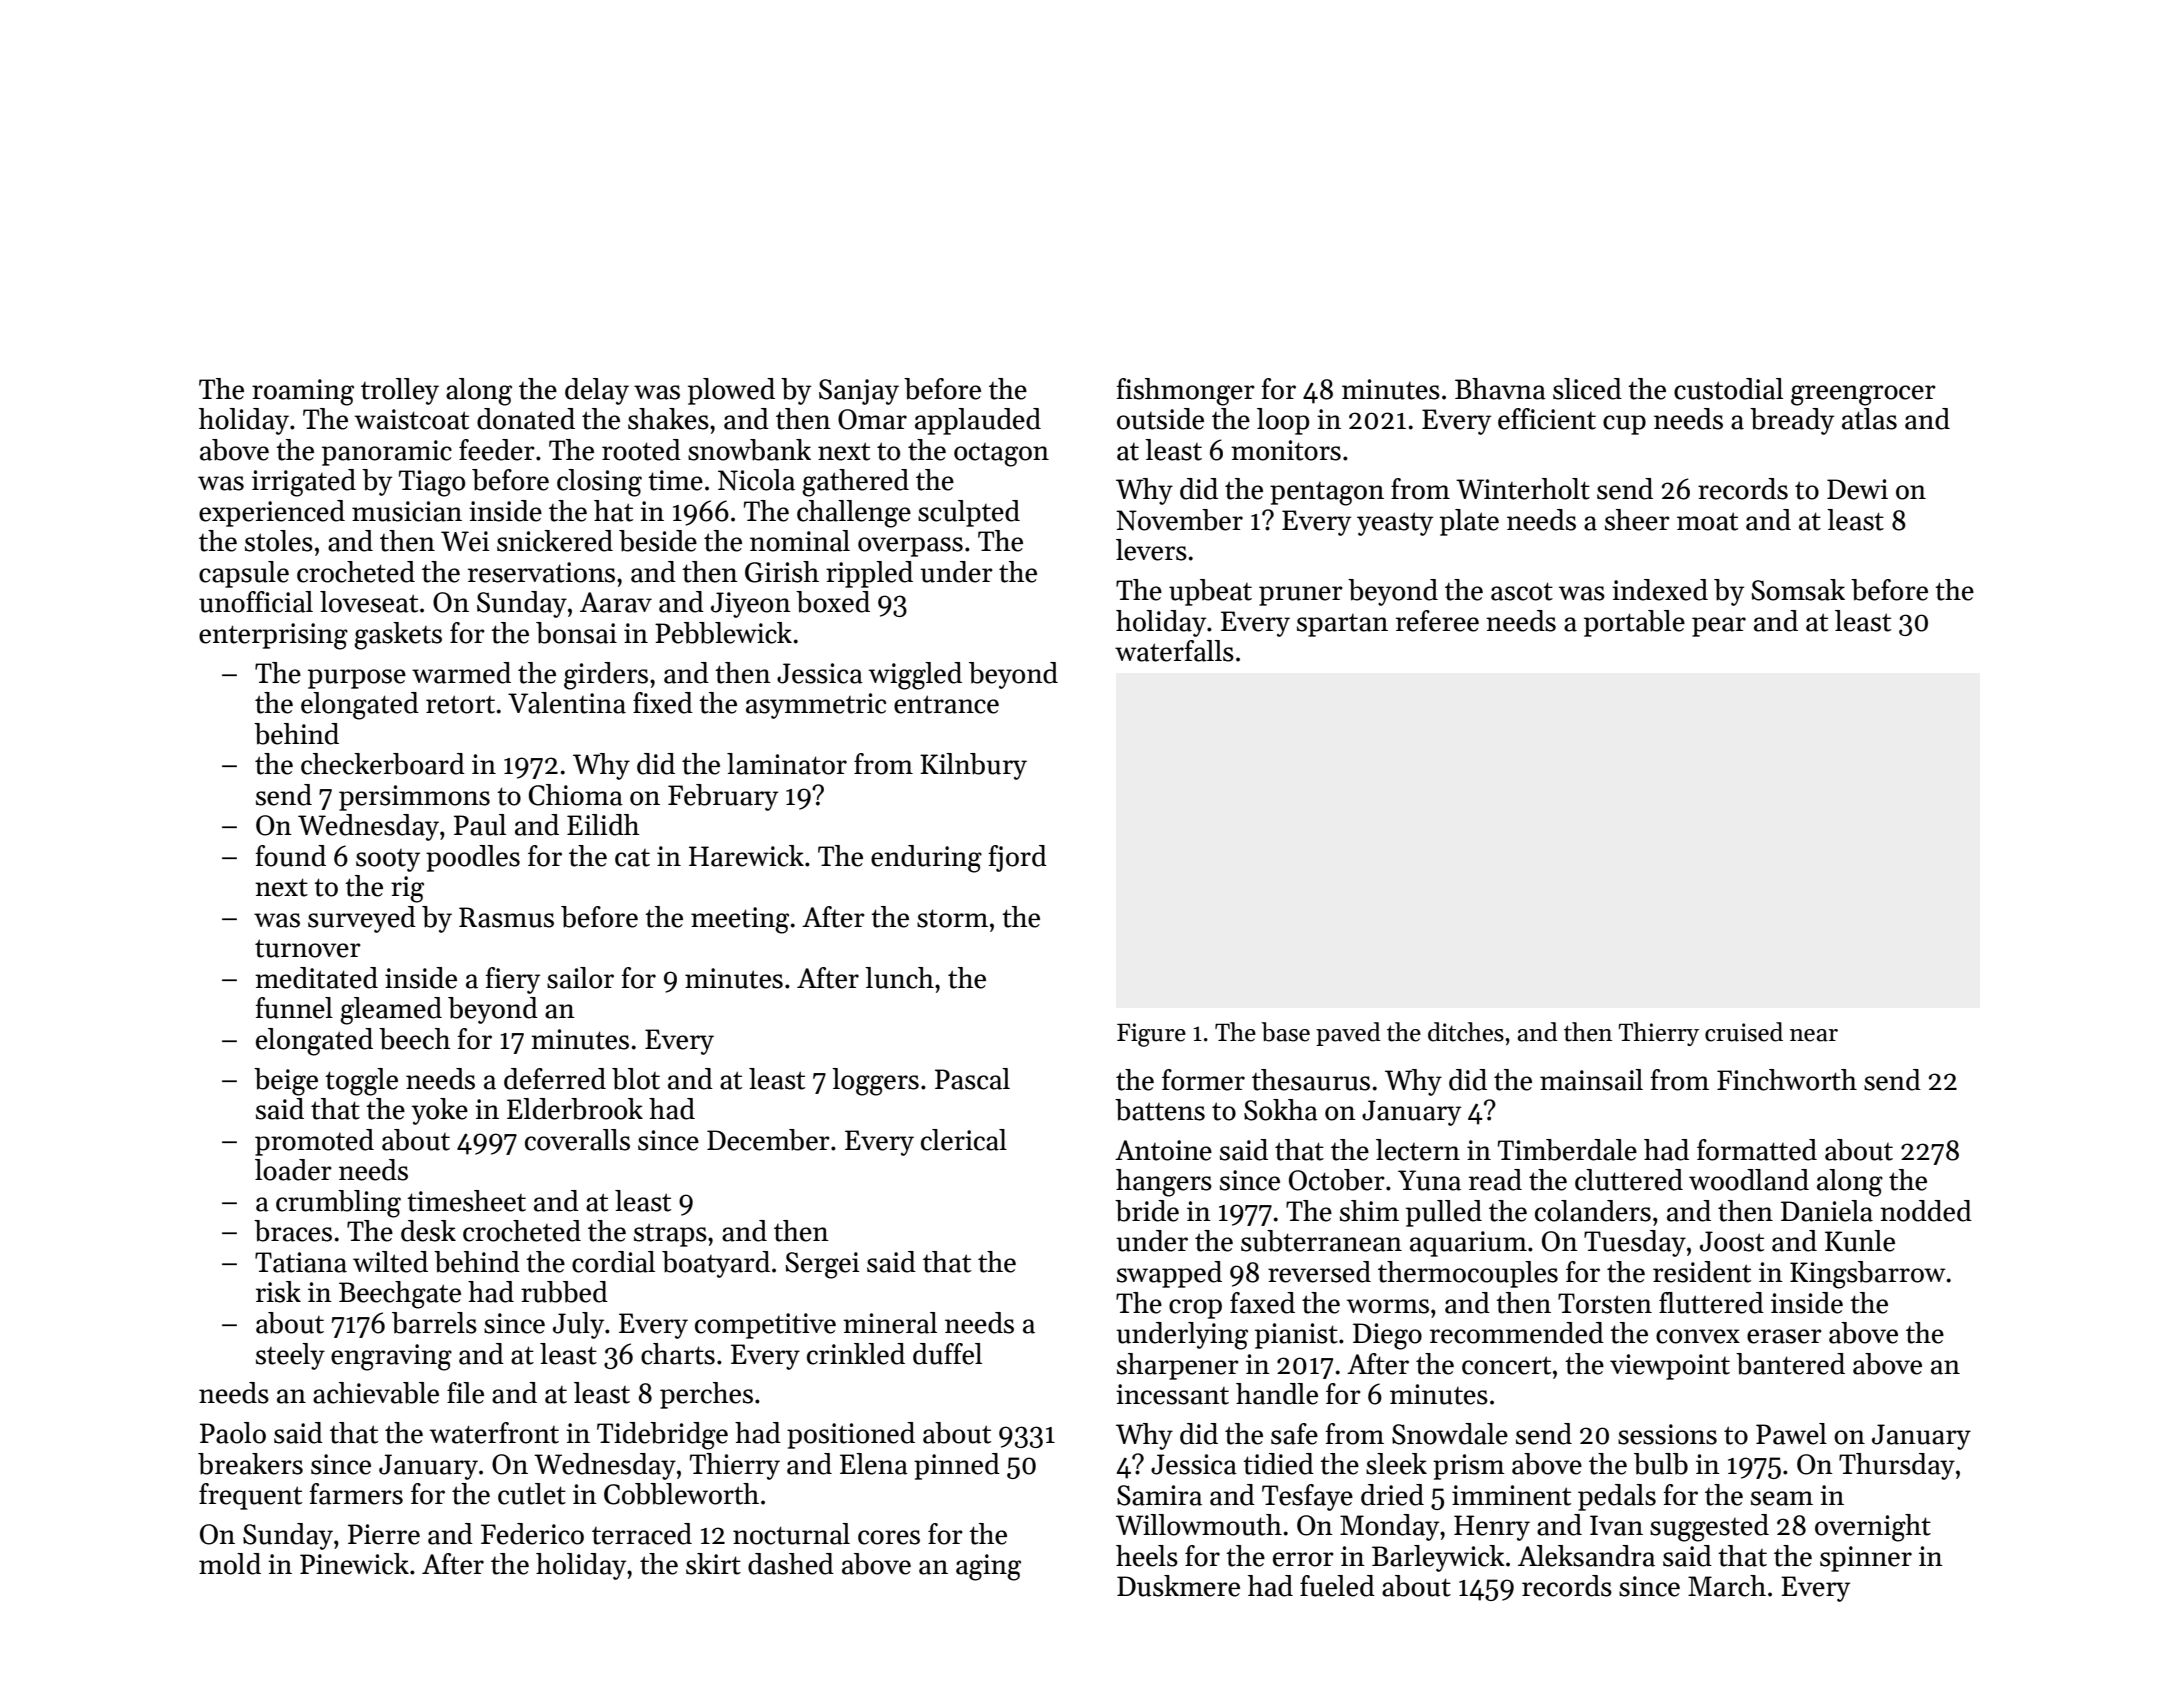 The image size is (2178, 1683). Describe the element at coordinates (1863, 395) in the image. I see `greengrocer` at that location.
